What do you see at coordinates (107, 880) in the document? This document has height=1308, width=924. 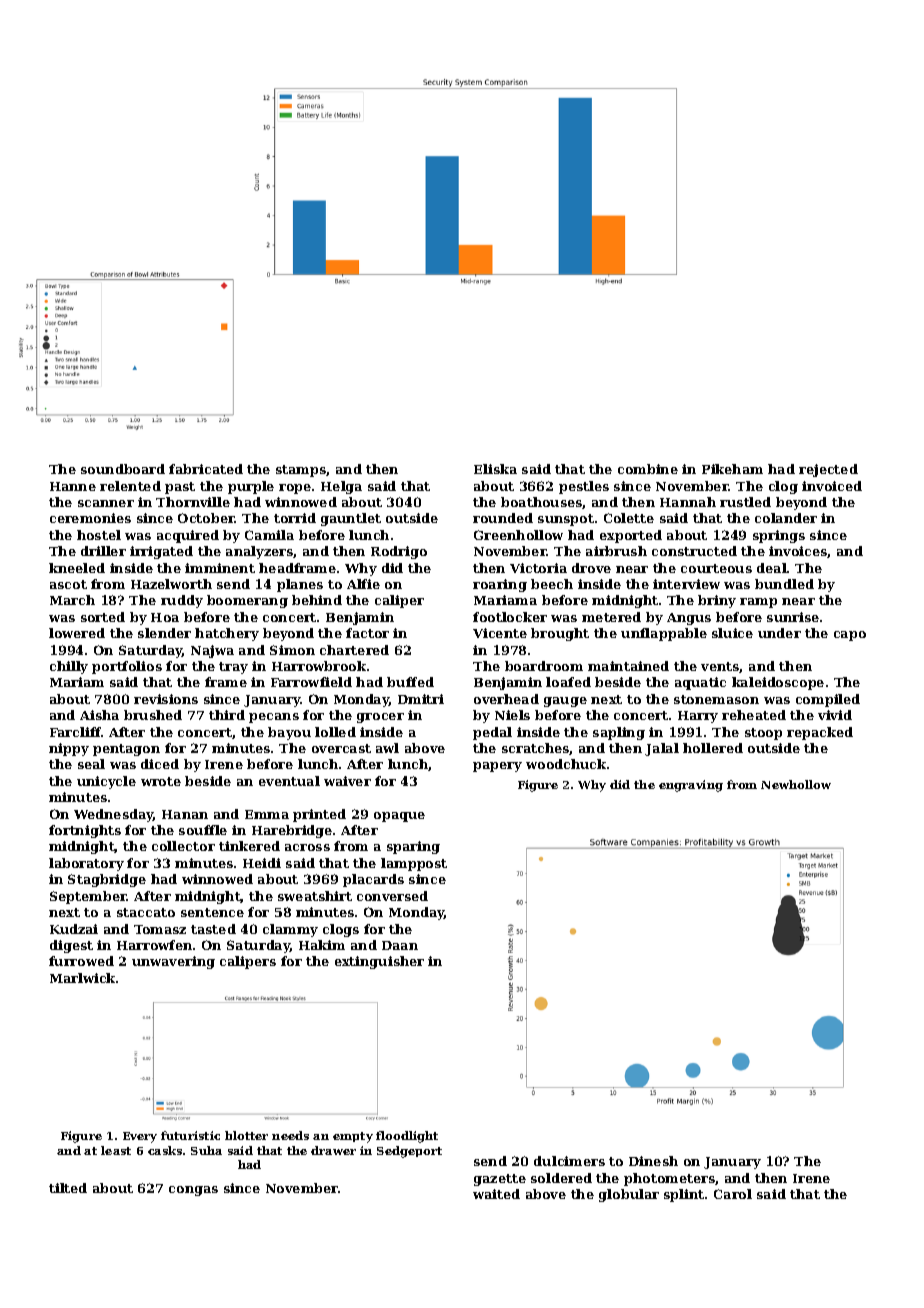 I see `Stagbridge` at bounding box center [107, 880].
